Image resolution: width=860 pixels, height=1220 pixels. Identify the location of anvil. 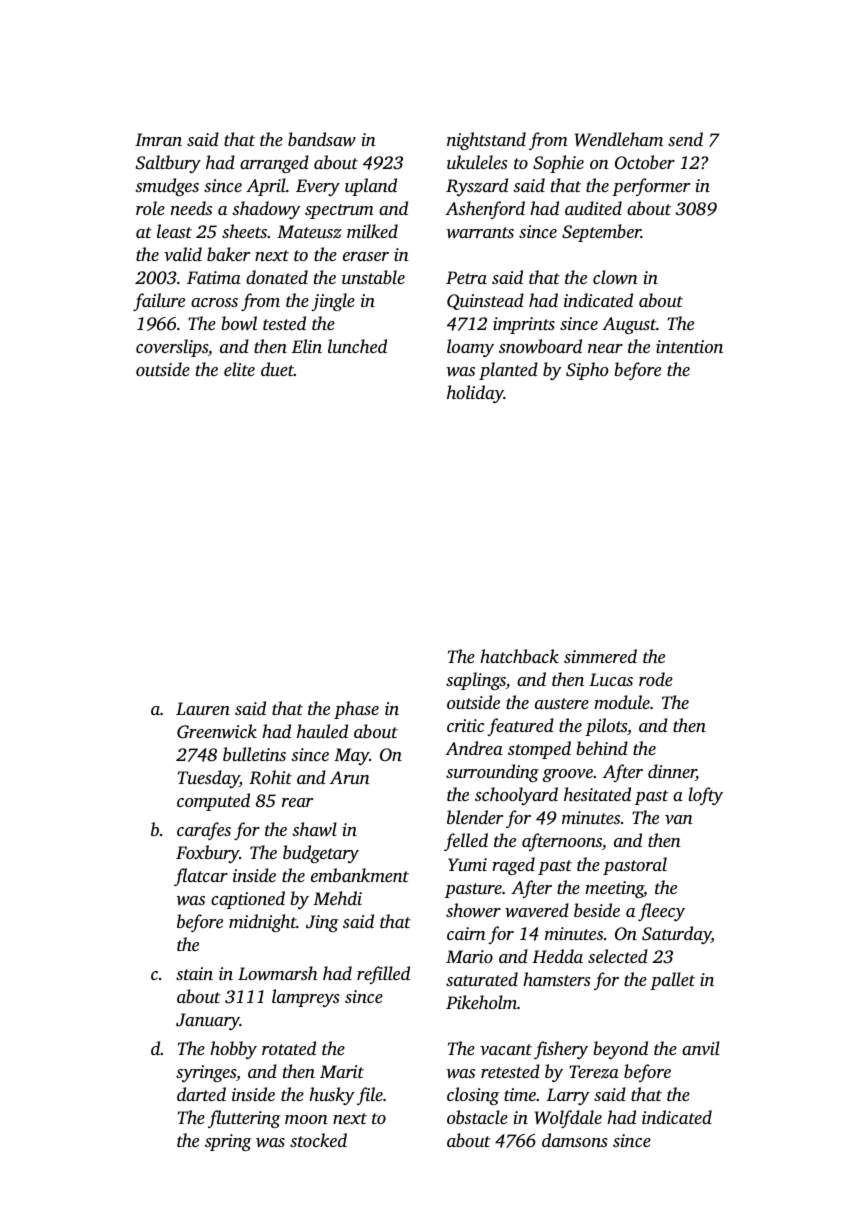
(701, 1048).
